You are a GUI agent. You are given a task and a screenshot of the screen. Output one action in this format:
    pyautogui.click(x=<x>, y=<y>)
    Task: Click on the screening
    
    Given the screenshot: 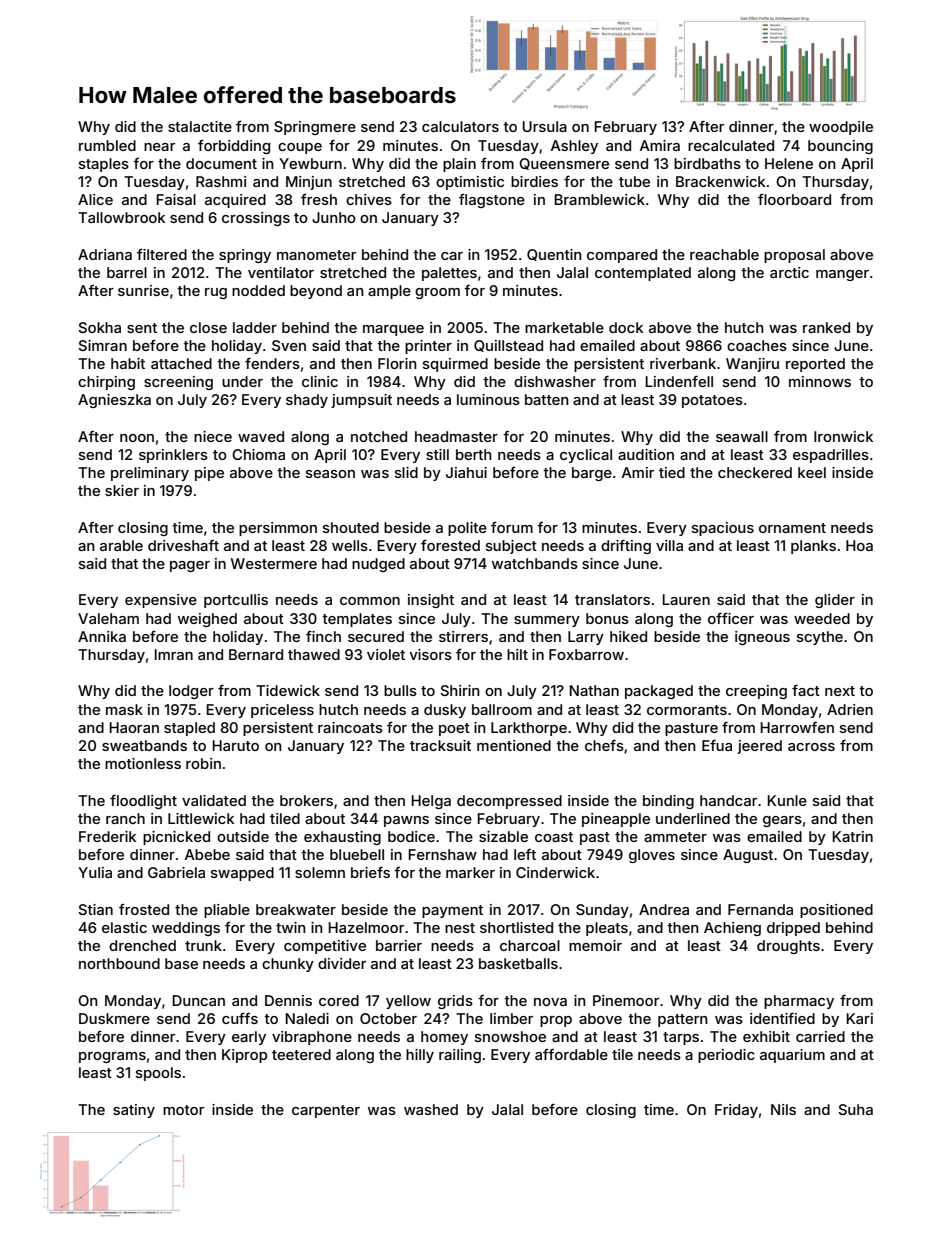 What is the action you would take?
    pyautogui.click(x=178, y=383)
